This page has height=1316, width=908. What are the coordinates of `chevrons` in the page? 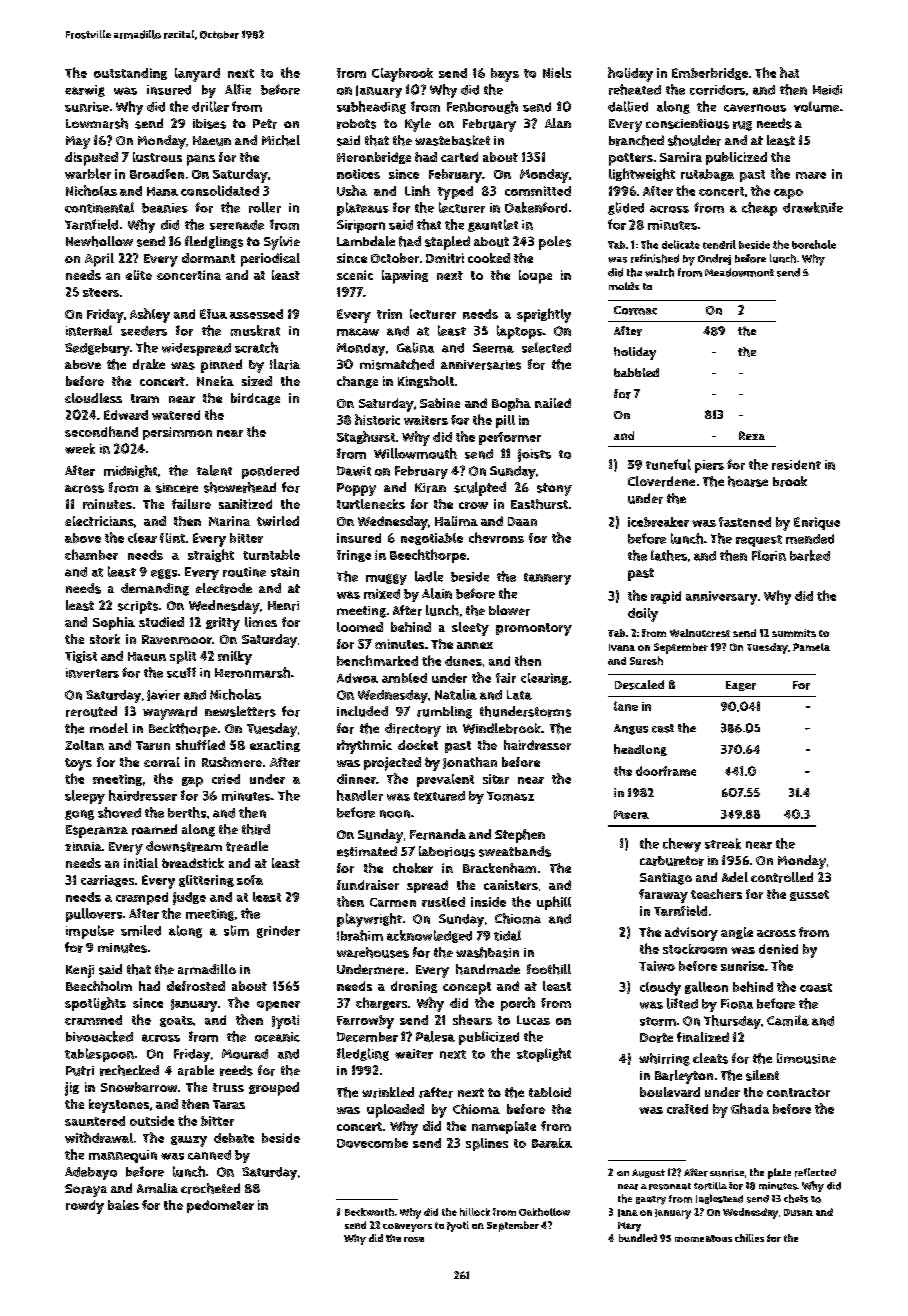 It's located at (496, 537).
